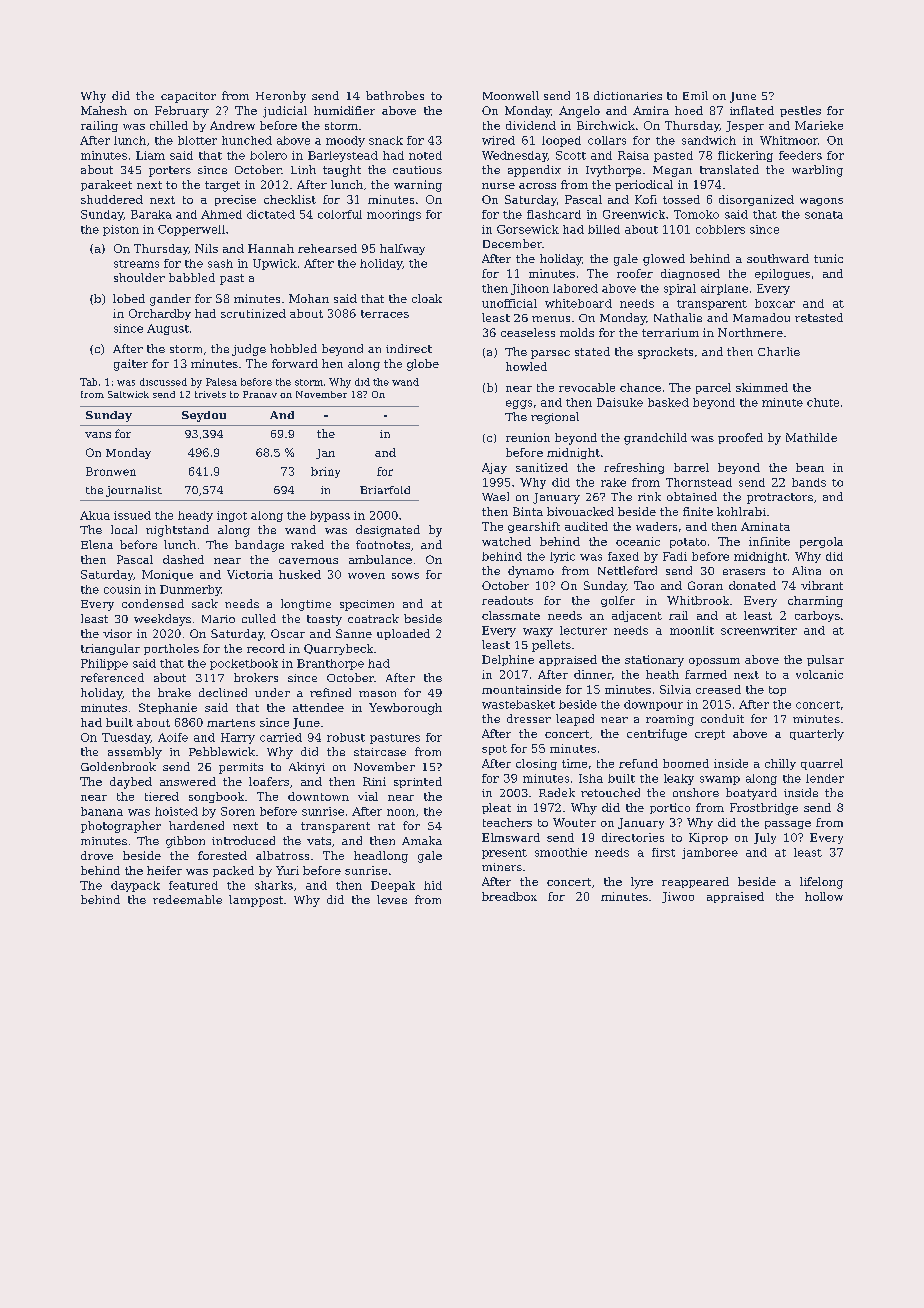  Describe the element at coordinates (698, 600) in the document. I see `Whitbrook` at that location.
